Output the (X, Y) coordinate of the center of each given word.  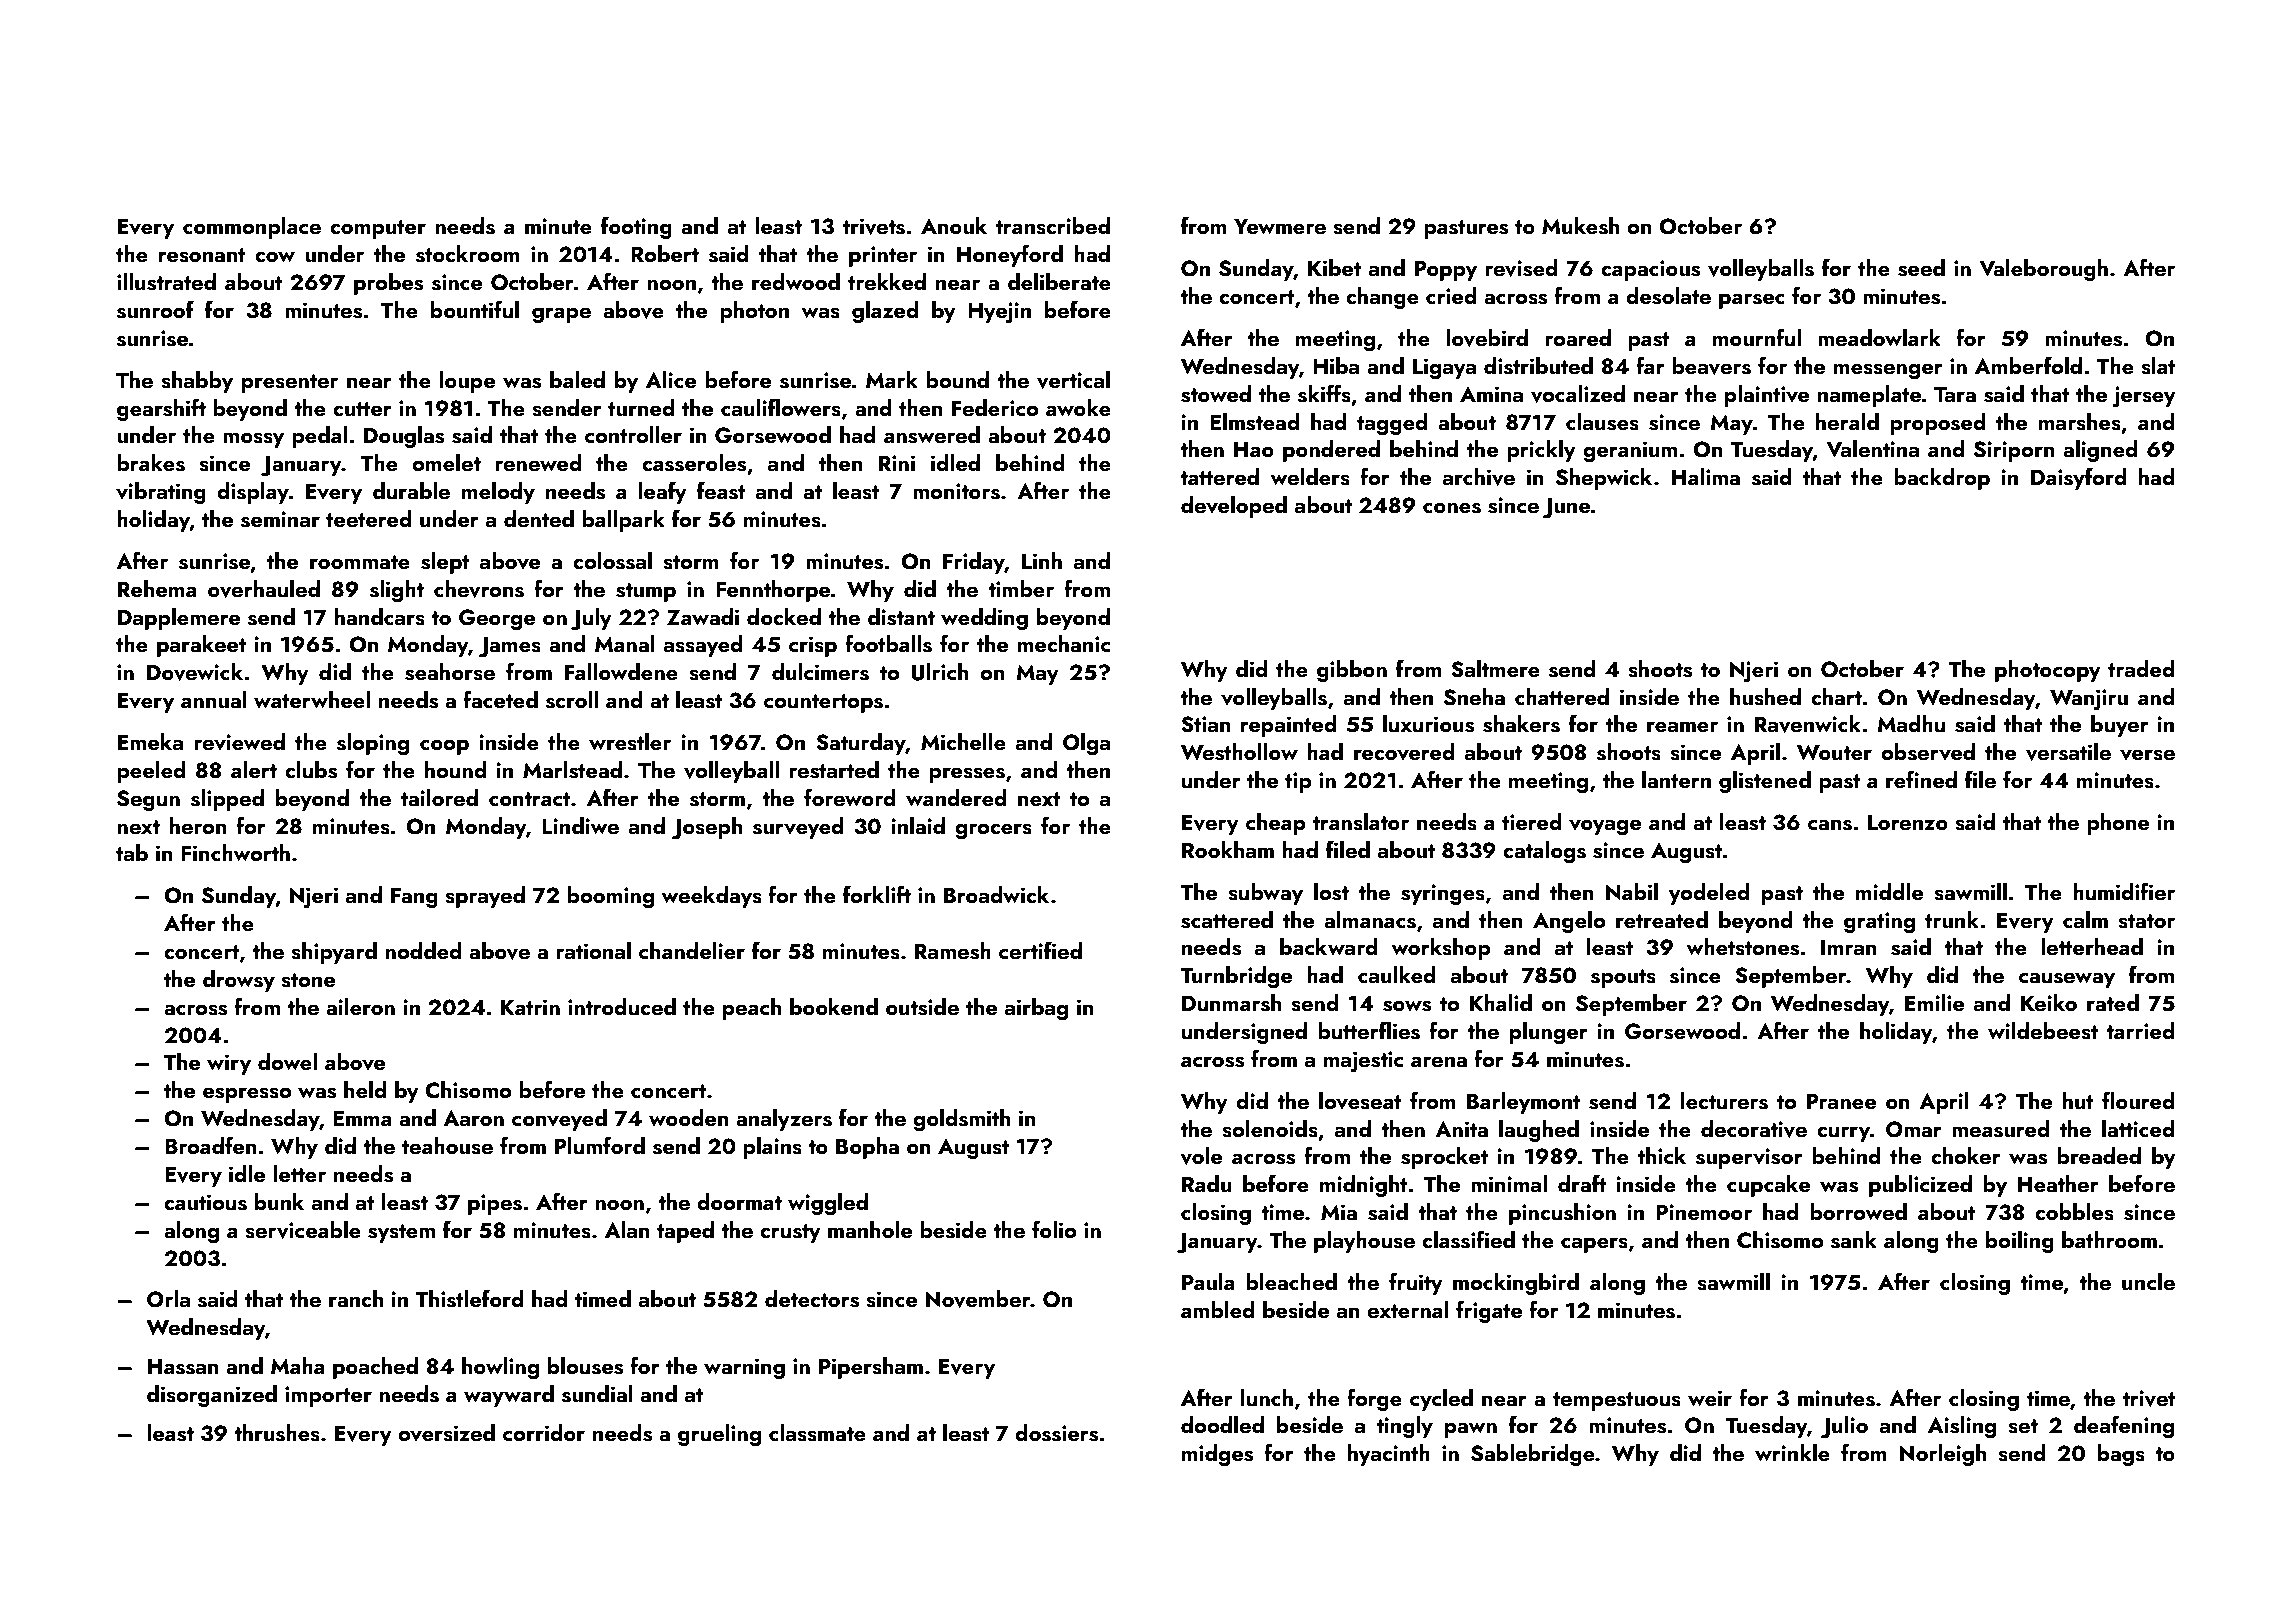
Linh (1042, 560)
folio (1054, 1229)
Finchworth (235, 852)
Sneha (1474, 697)
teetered (369, 518)
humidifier (2124, 891)
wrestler (630, 742)
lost (1331, 892)
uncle (2148, 1281)
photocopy (2048, 671)
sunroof (155, 309)
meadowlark (1879, 337)
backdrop (1942, 479)
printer (883, 256)
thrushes (277, 1433)
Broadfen (211, 1145)
